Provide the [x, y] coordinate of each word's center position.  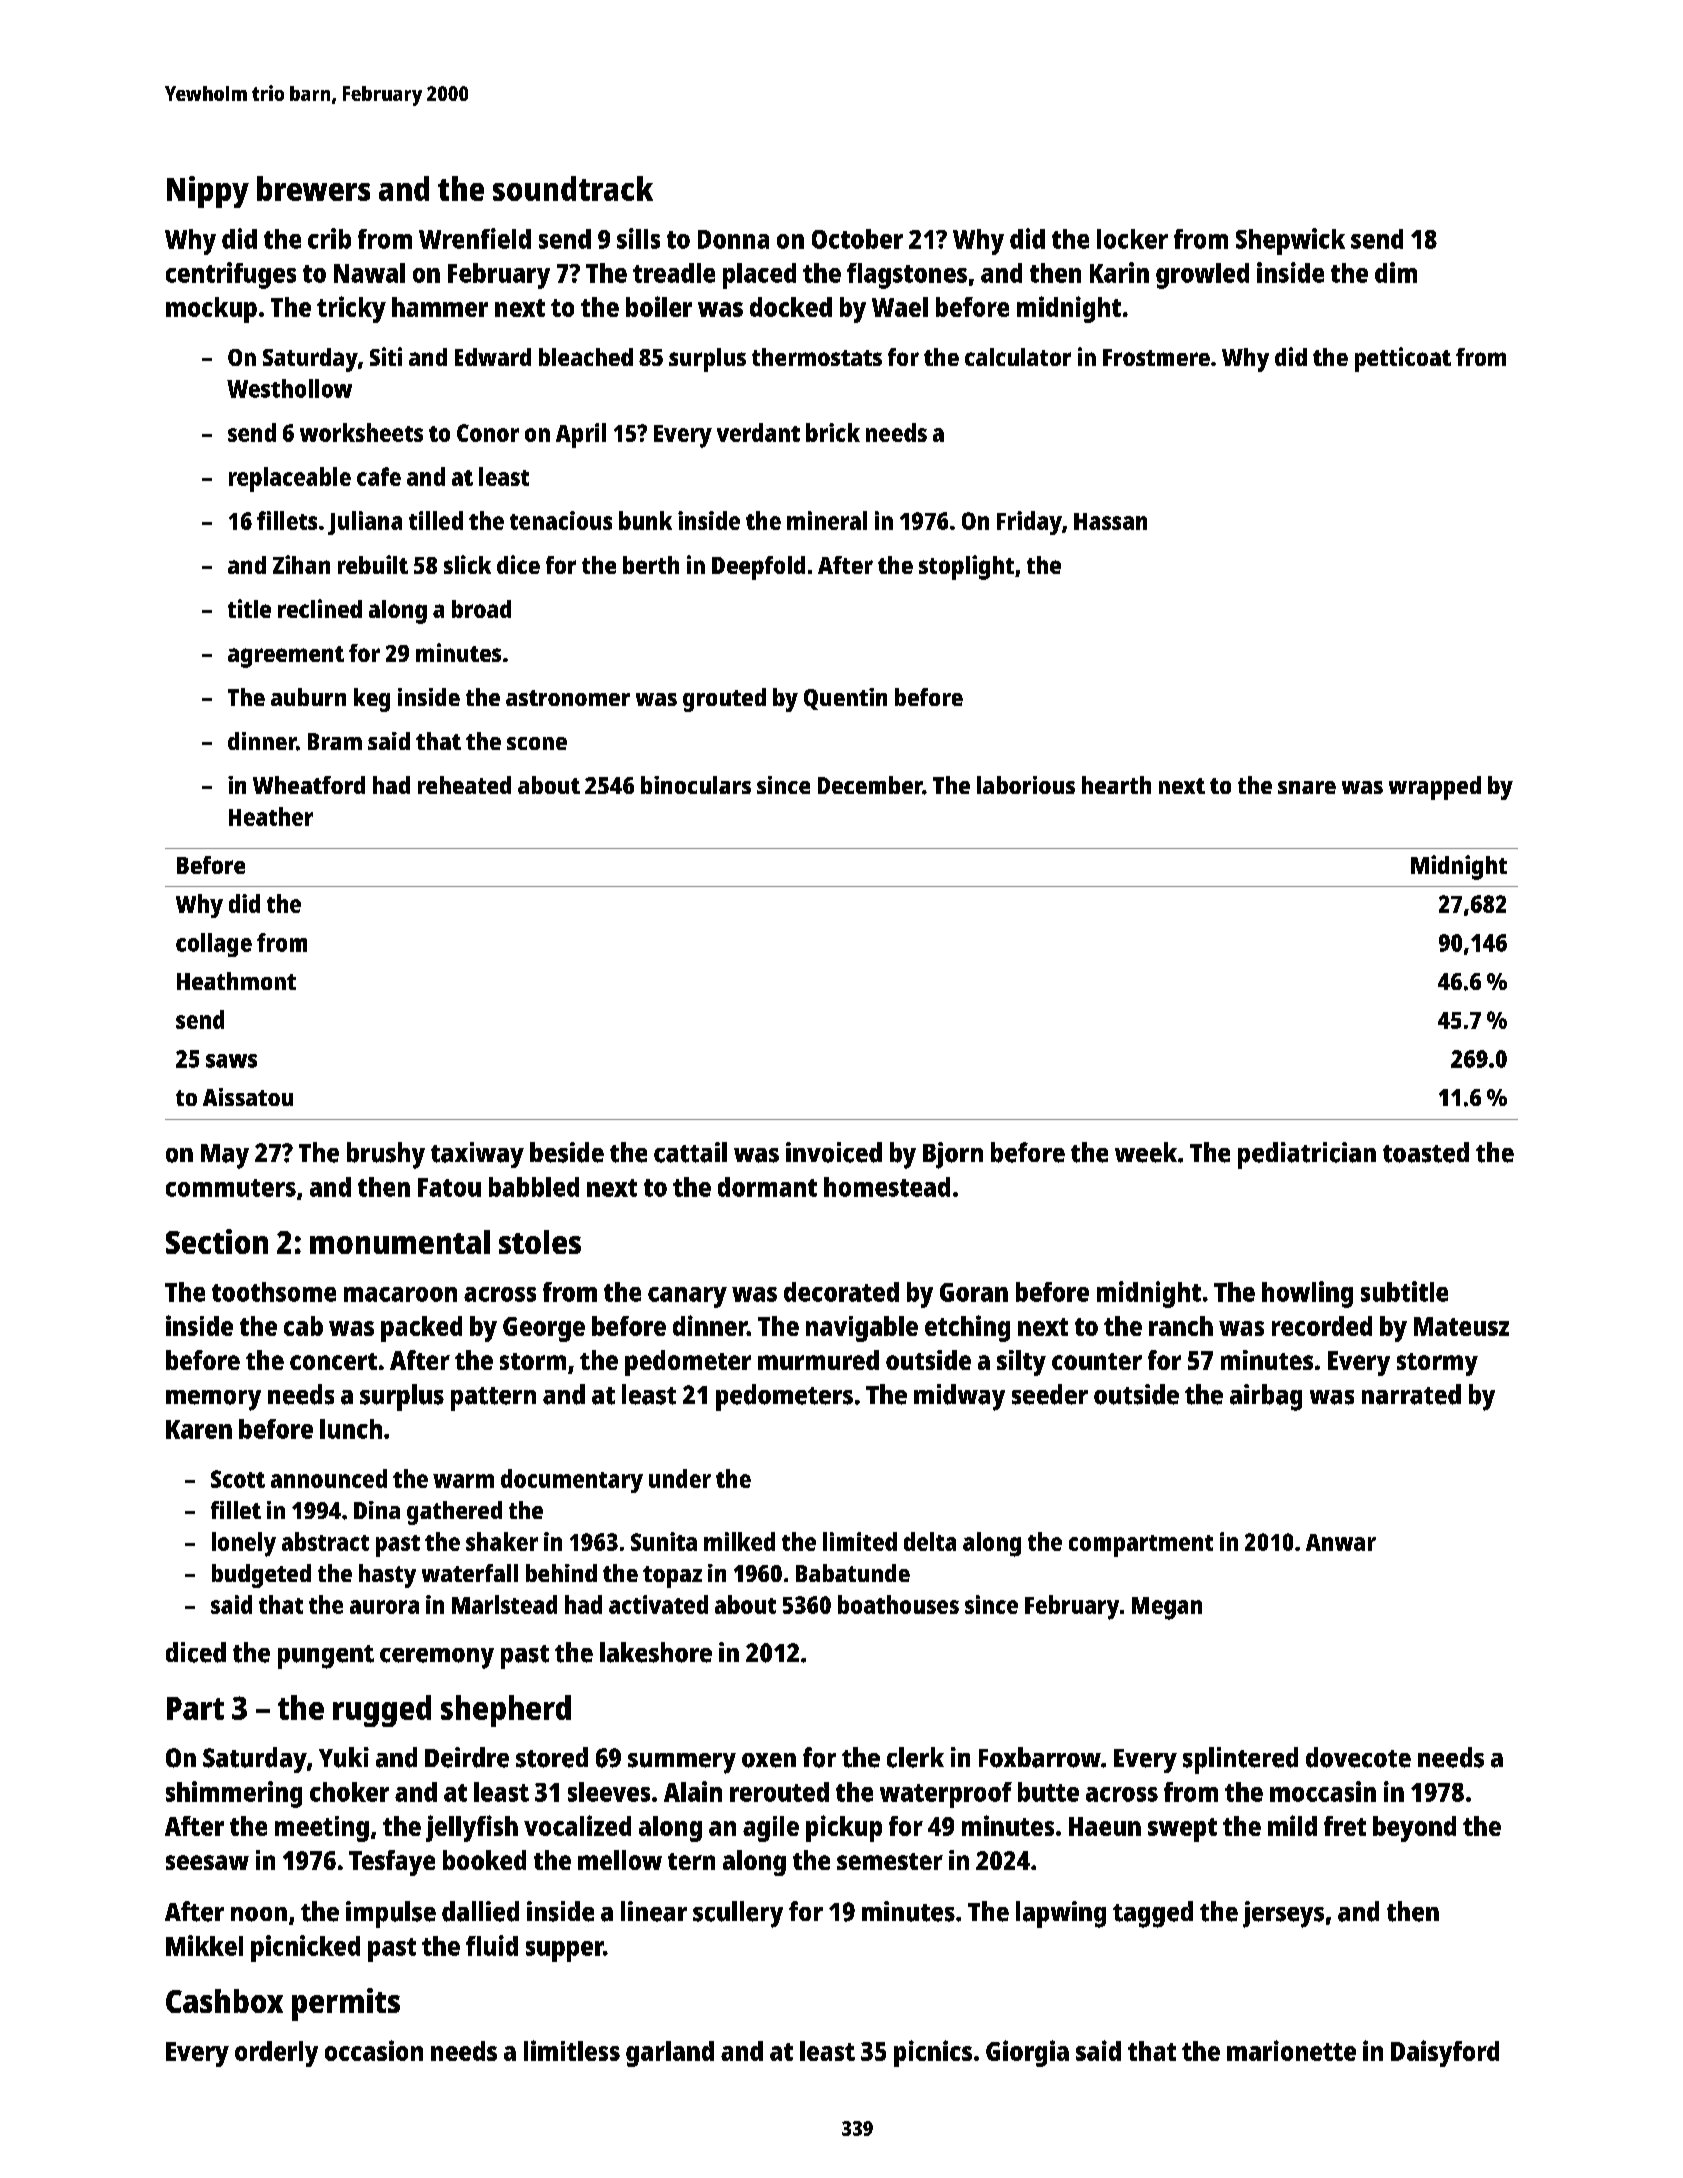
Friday [1029, 523]
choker [349, 1792]
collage [214, 945]
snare [1307, 787]
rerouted [779, 1792]
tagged [1153, 1914]
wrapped [1435, 788]
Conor [488, 433]
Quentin [845, 699]
